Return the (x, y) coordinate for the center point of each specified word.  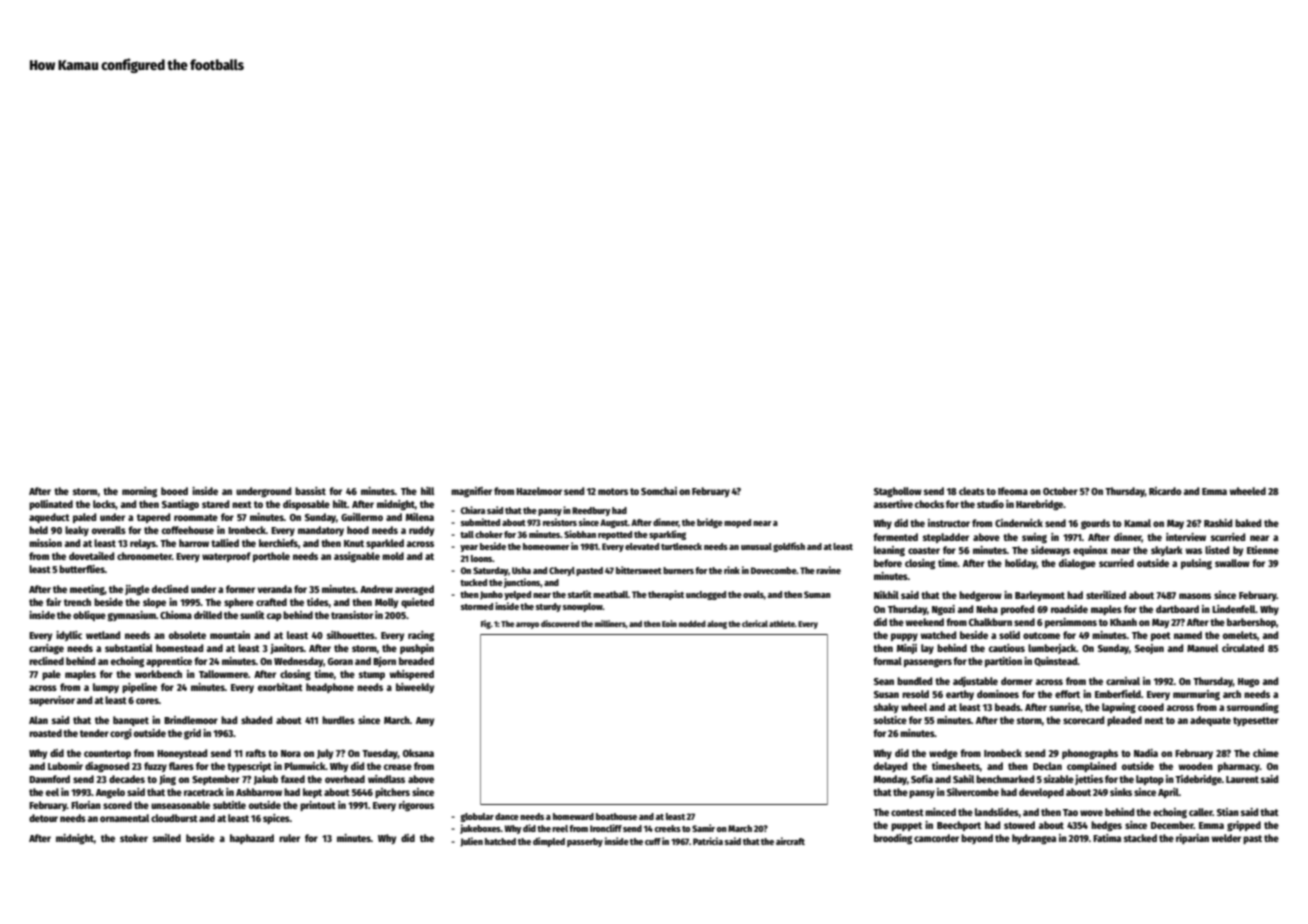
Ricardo (1165, 491)
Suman (817, 594)
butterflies (82, 569)
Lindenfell (1234, 609)
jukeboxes (480, 829)
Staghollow (898, 492)
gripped (1244, 826)
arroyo (527, 625)
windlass (386, 779)
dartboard (1177, 609)
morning (139, 492)
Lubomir (65, 766)
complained (1091, 767)
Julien (471, 842)
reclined (46, 661)
